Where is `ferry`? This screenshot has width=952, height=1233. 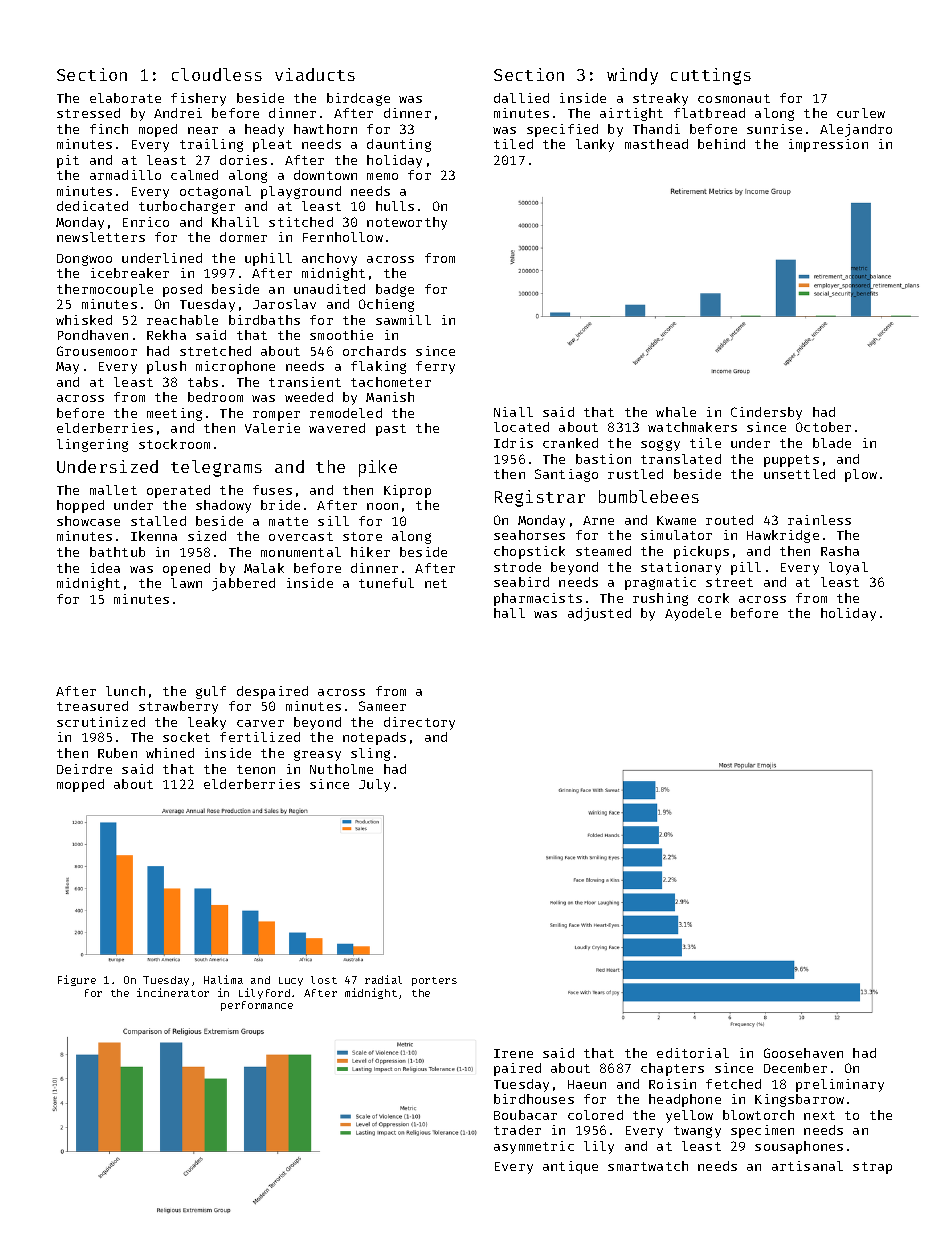 ferry is located at coordinates (435, 367).
